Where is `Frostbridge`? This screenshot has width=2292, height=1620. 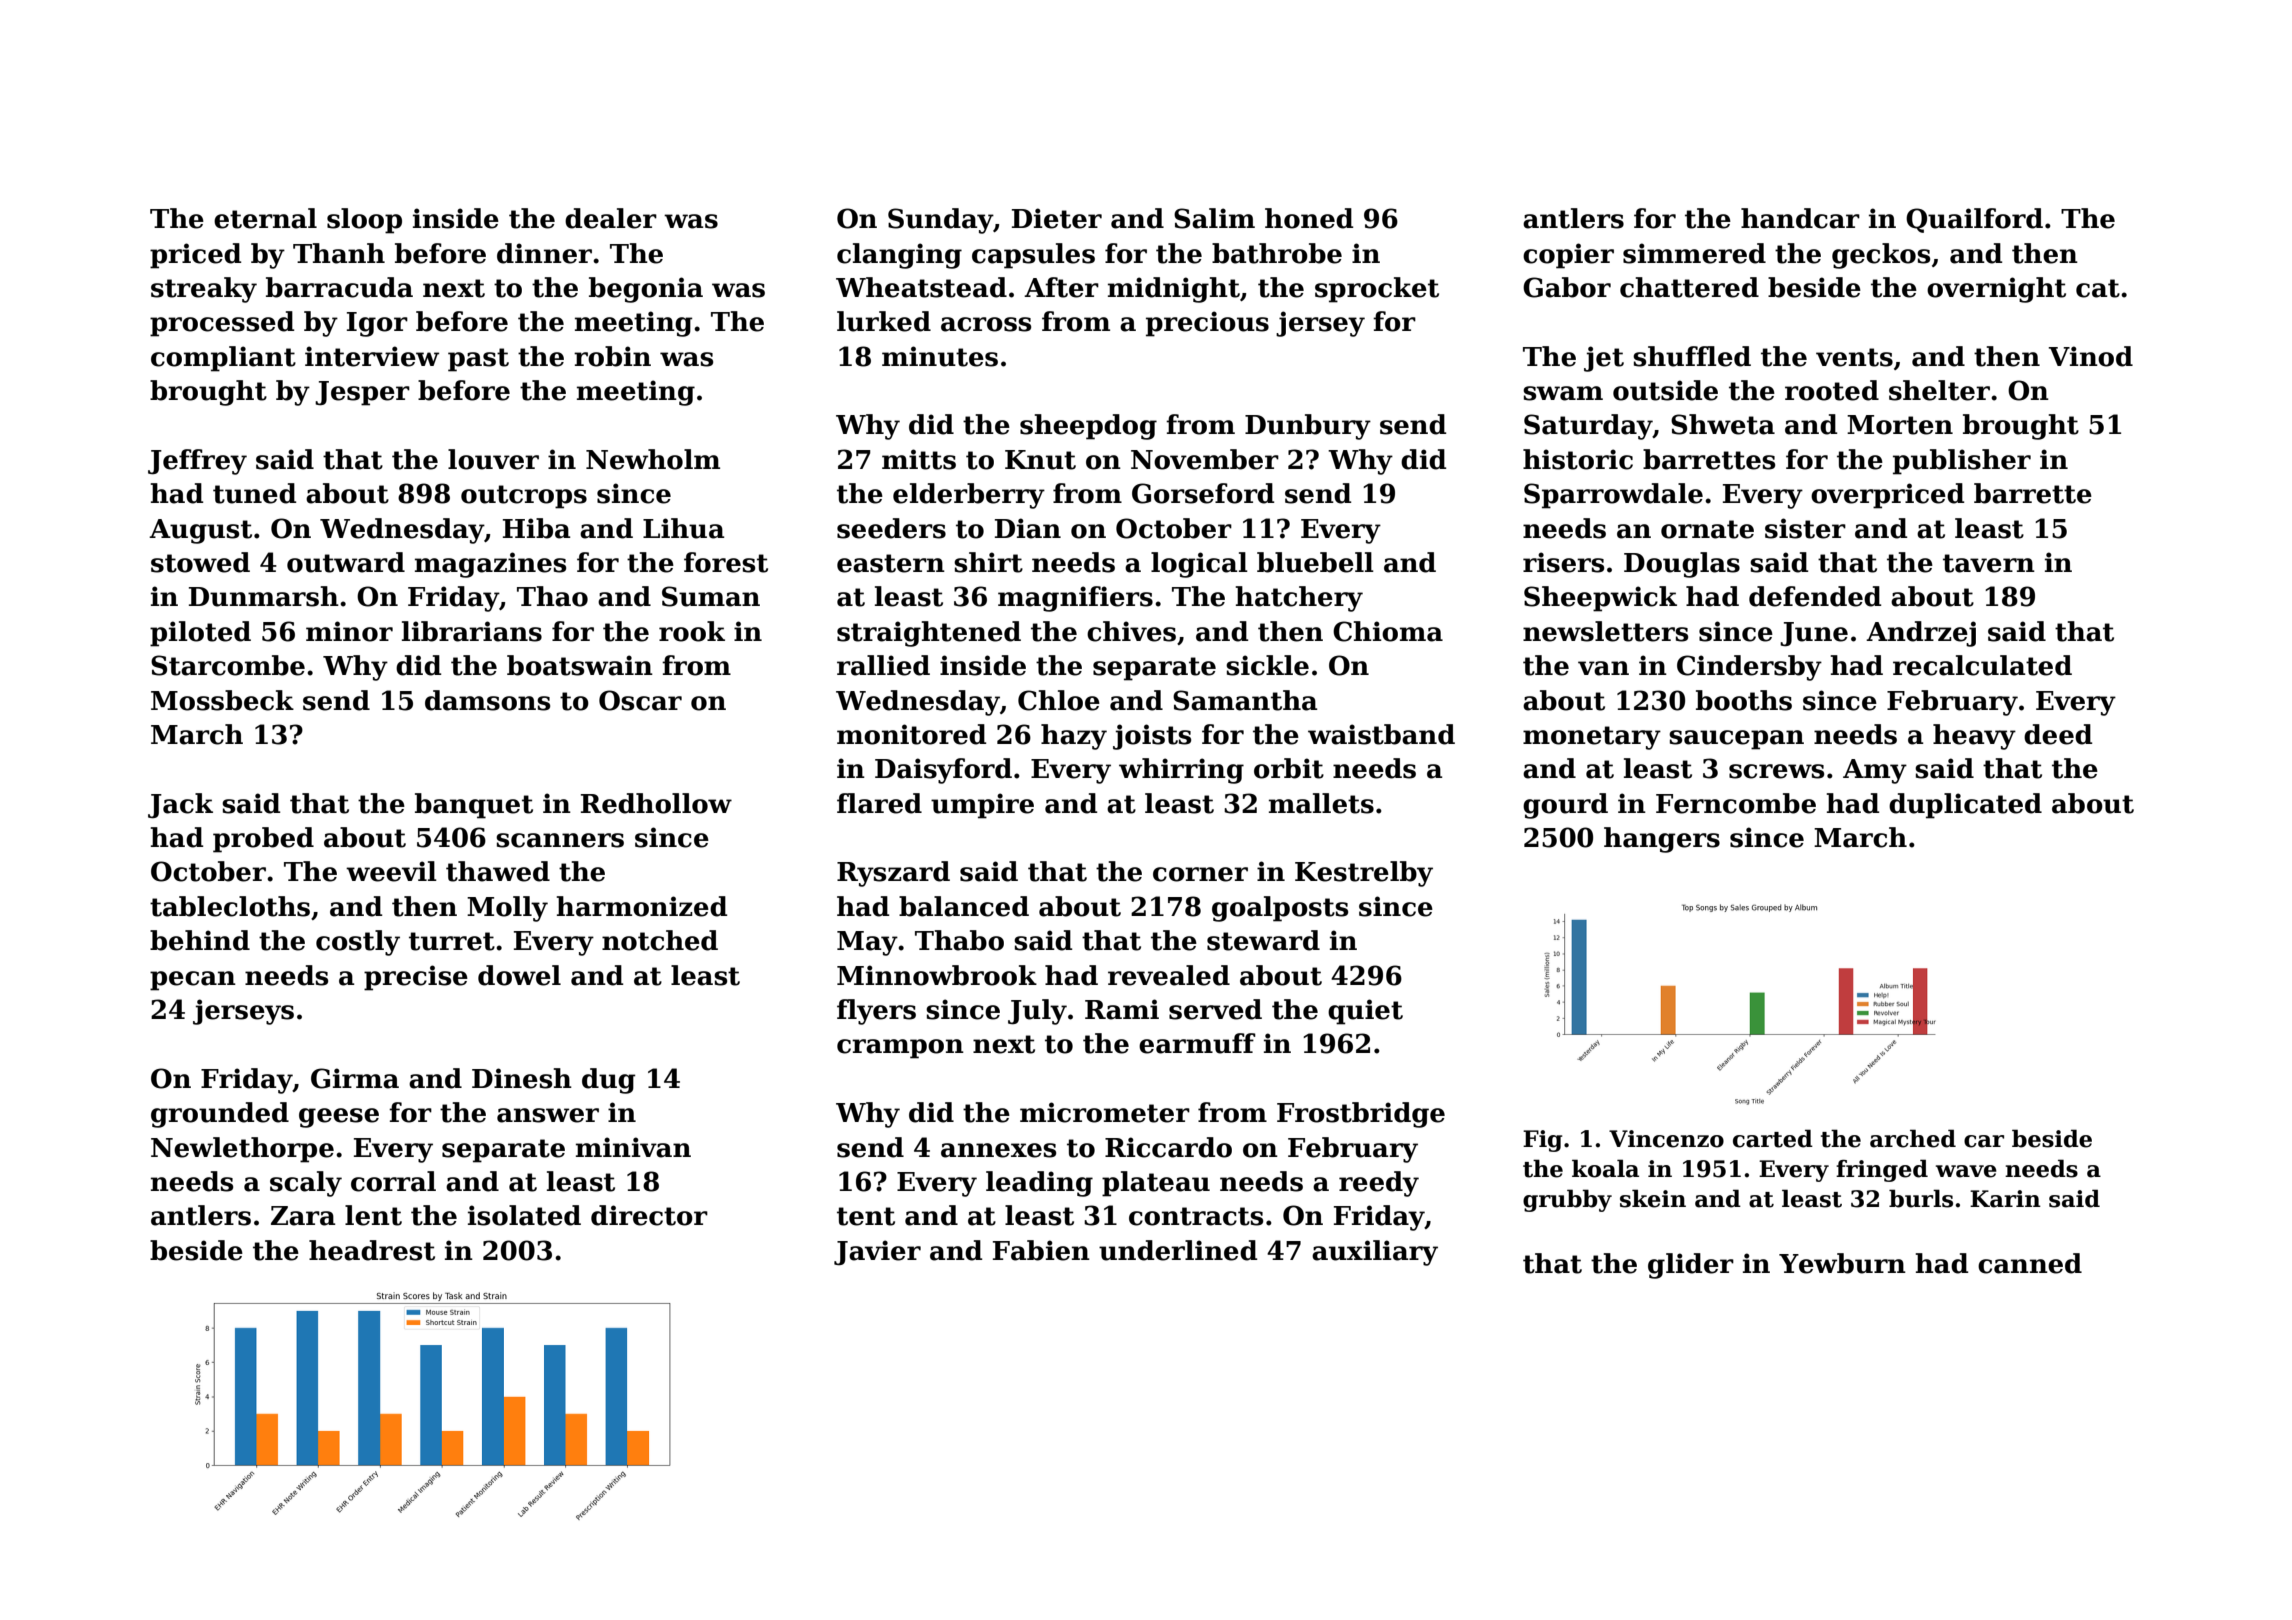
Frostbridge is located at coordinates (1361, 1115).
